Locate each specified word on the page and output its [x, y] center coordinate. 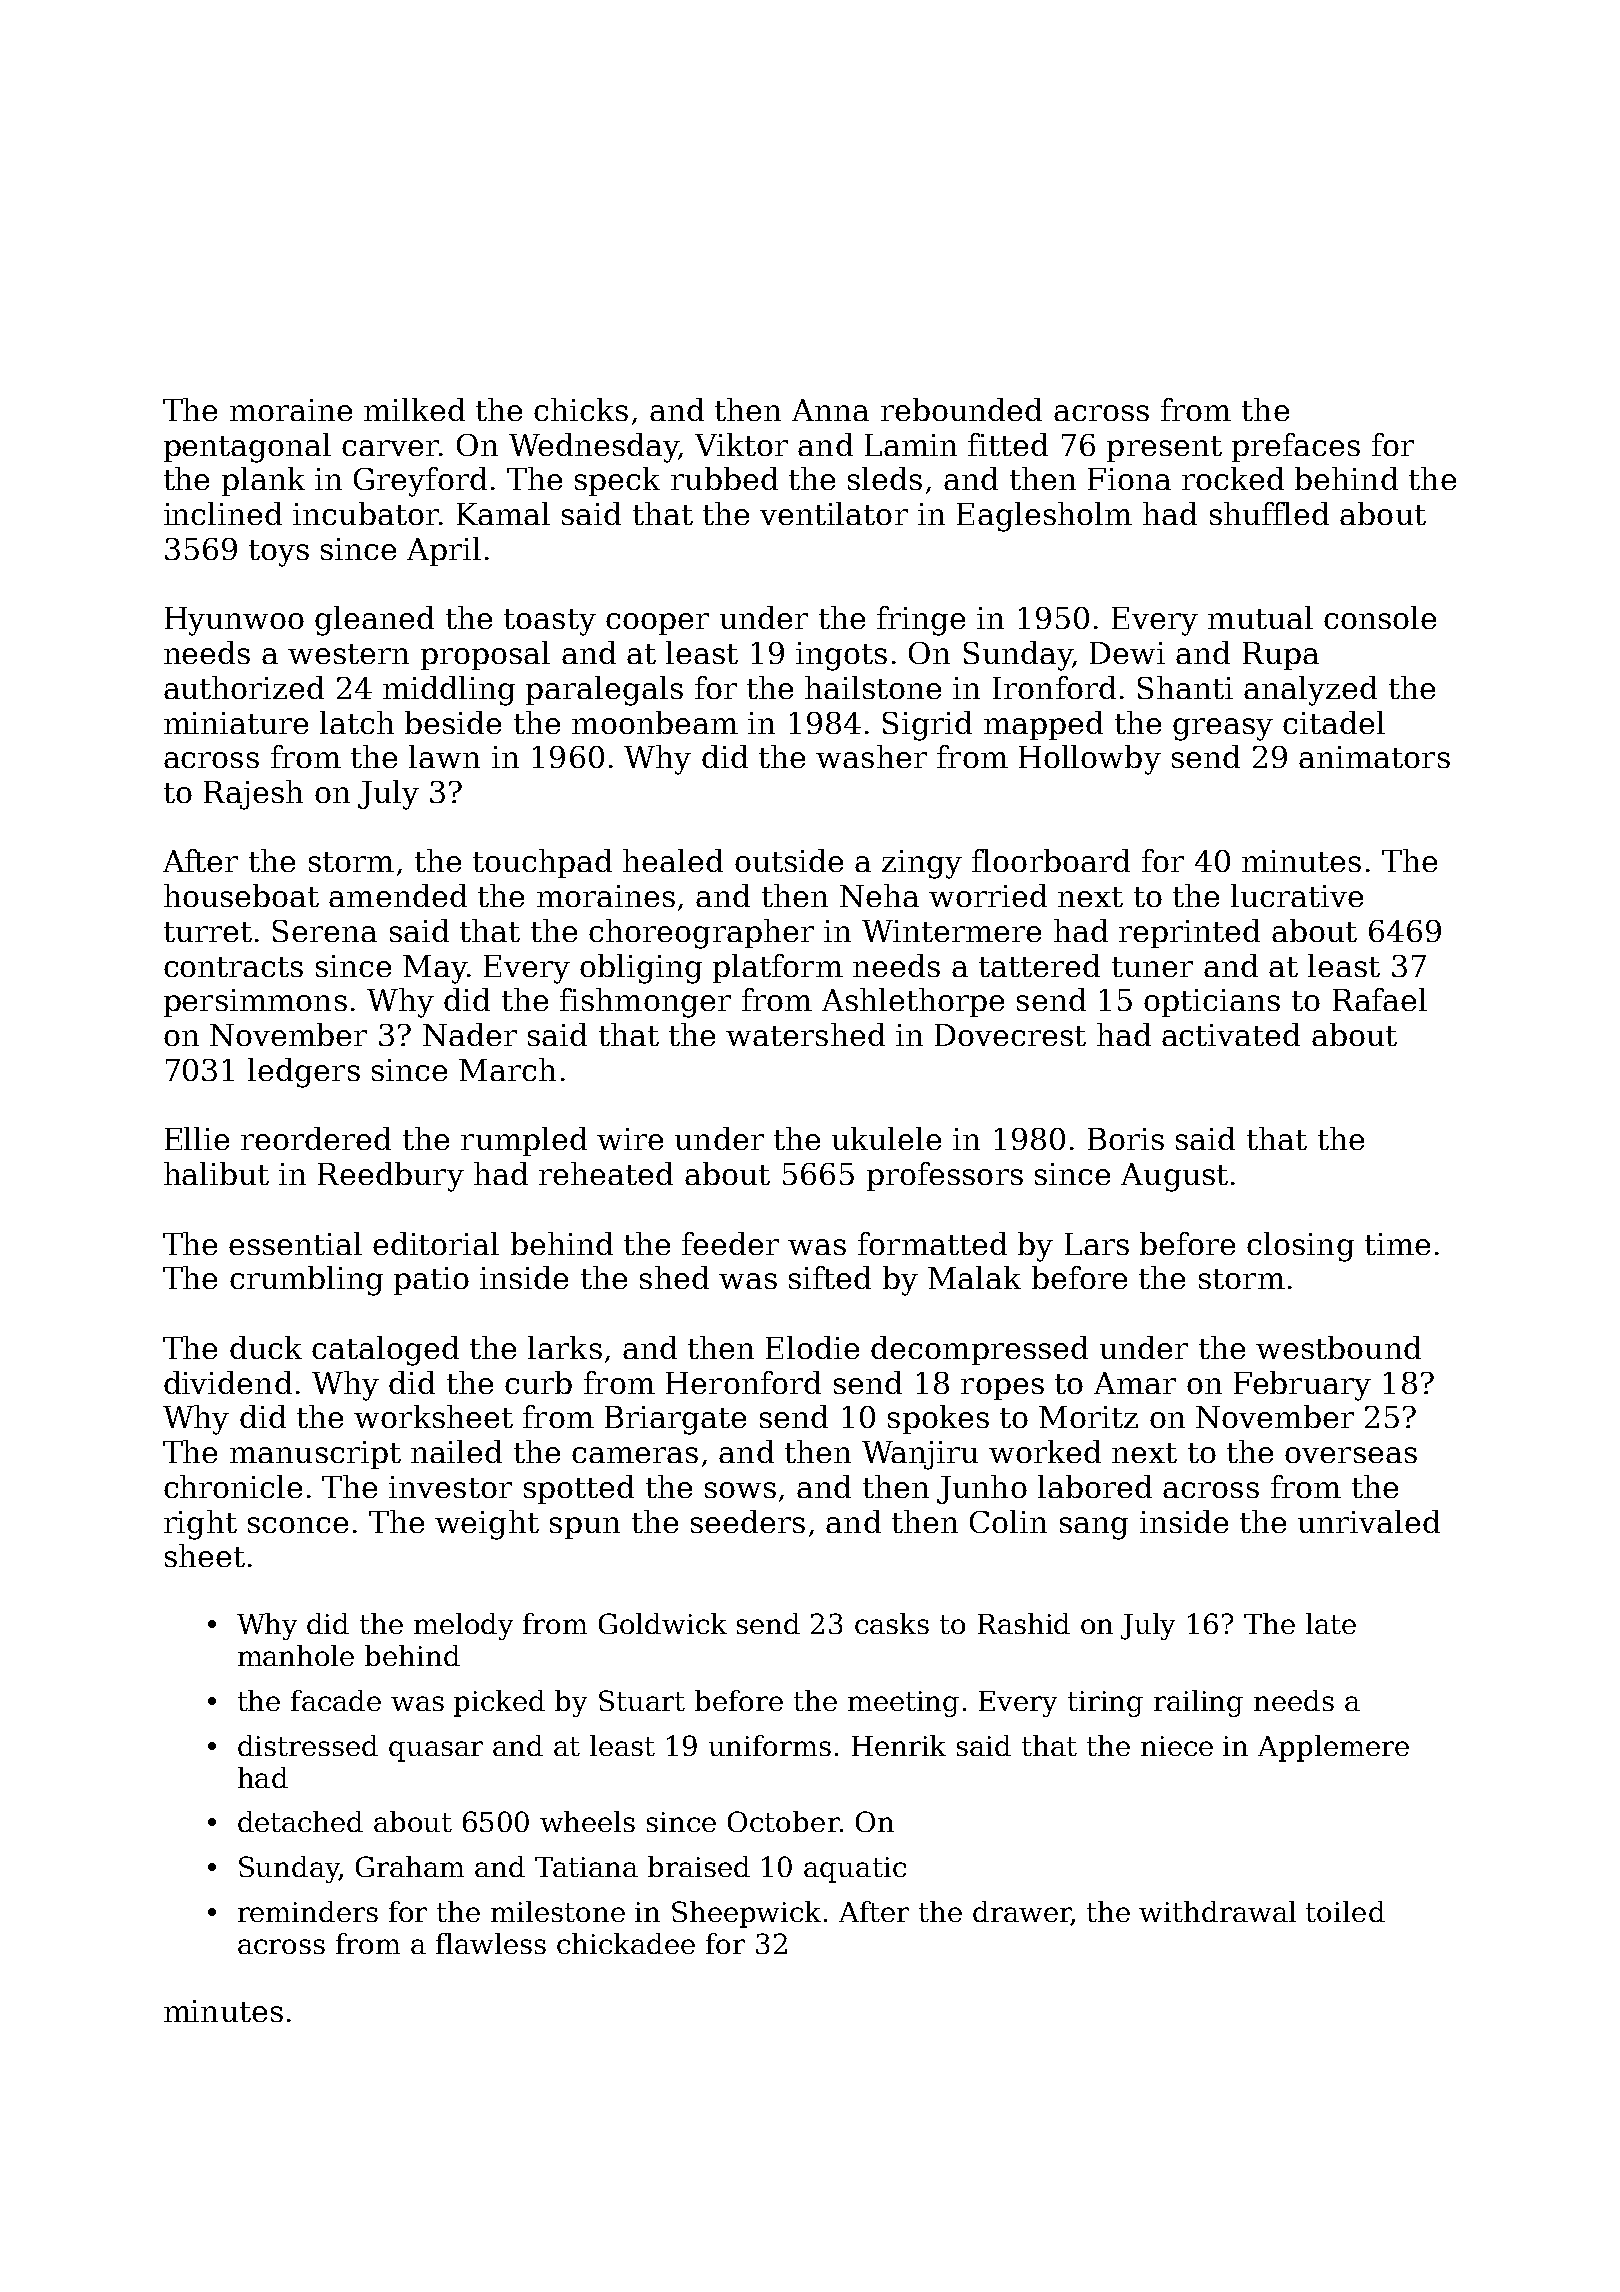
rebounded [961, 409]
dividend [228, 1382]
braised [699, 1866]
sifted [830, 1277]
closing [1300, 1247]
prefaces [1296, 447]
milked [414, 409]
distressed [308, 1745]
